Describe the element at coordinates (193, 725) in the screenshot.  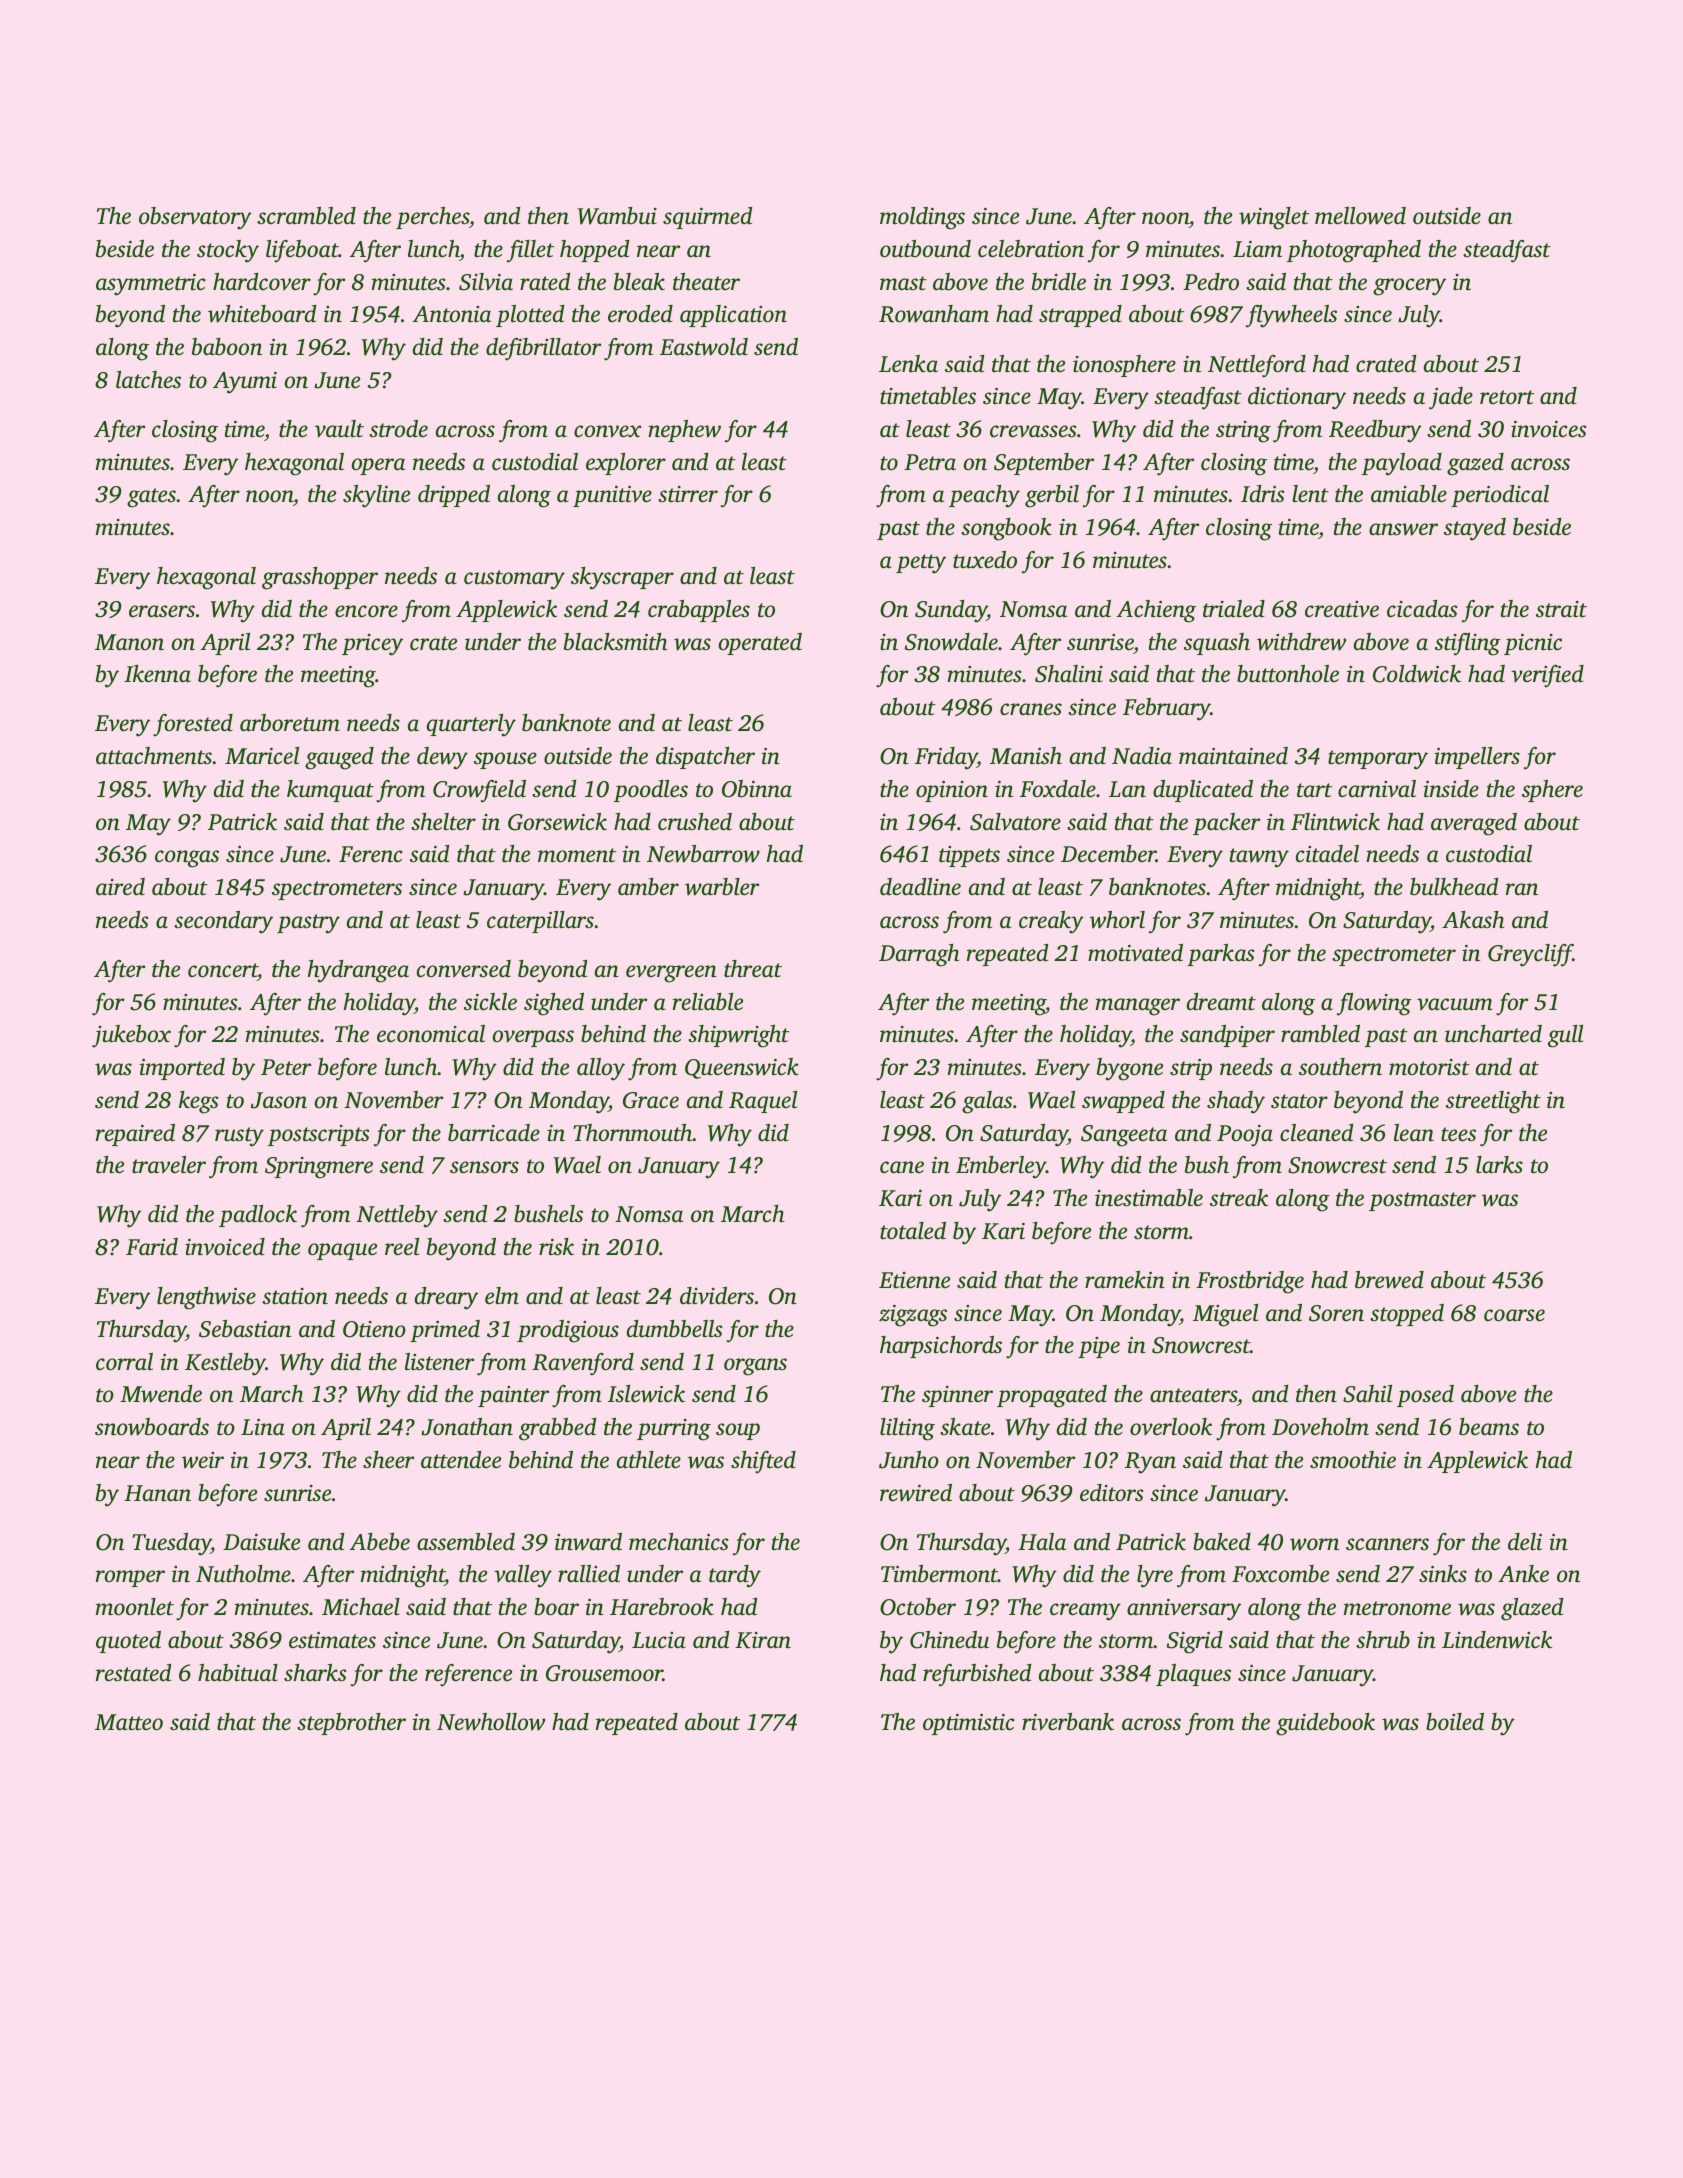
I see `forested` at that location.
